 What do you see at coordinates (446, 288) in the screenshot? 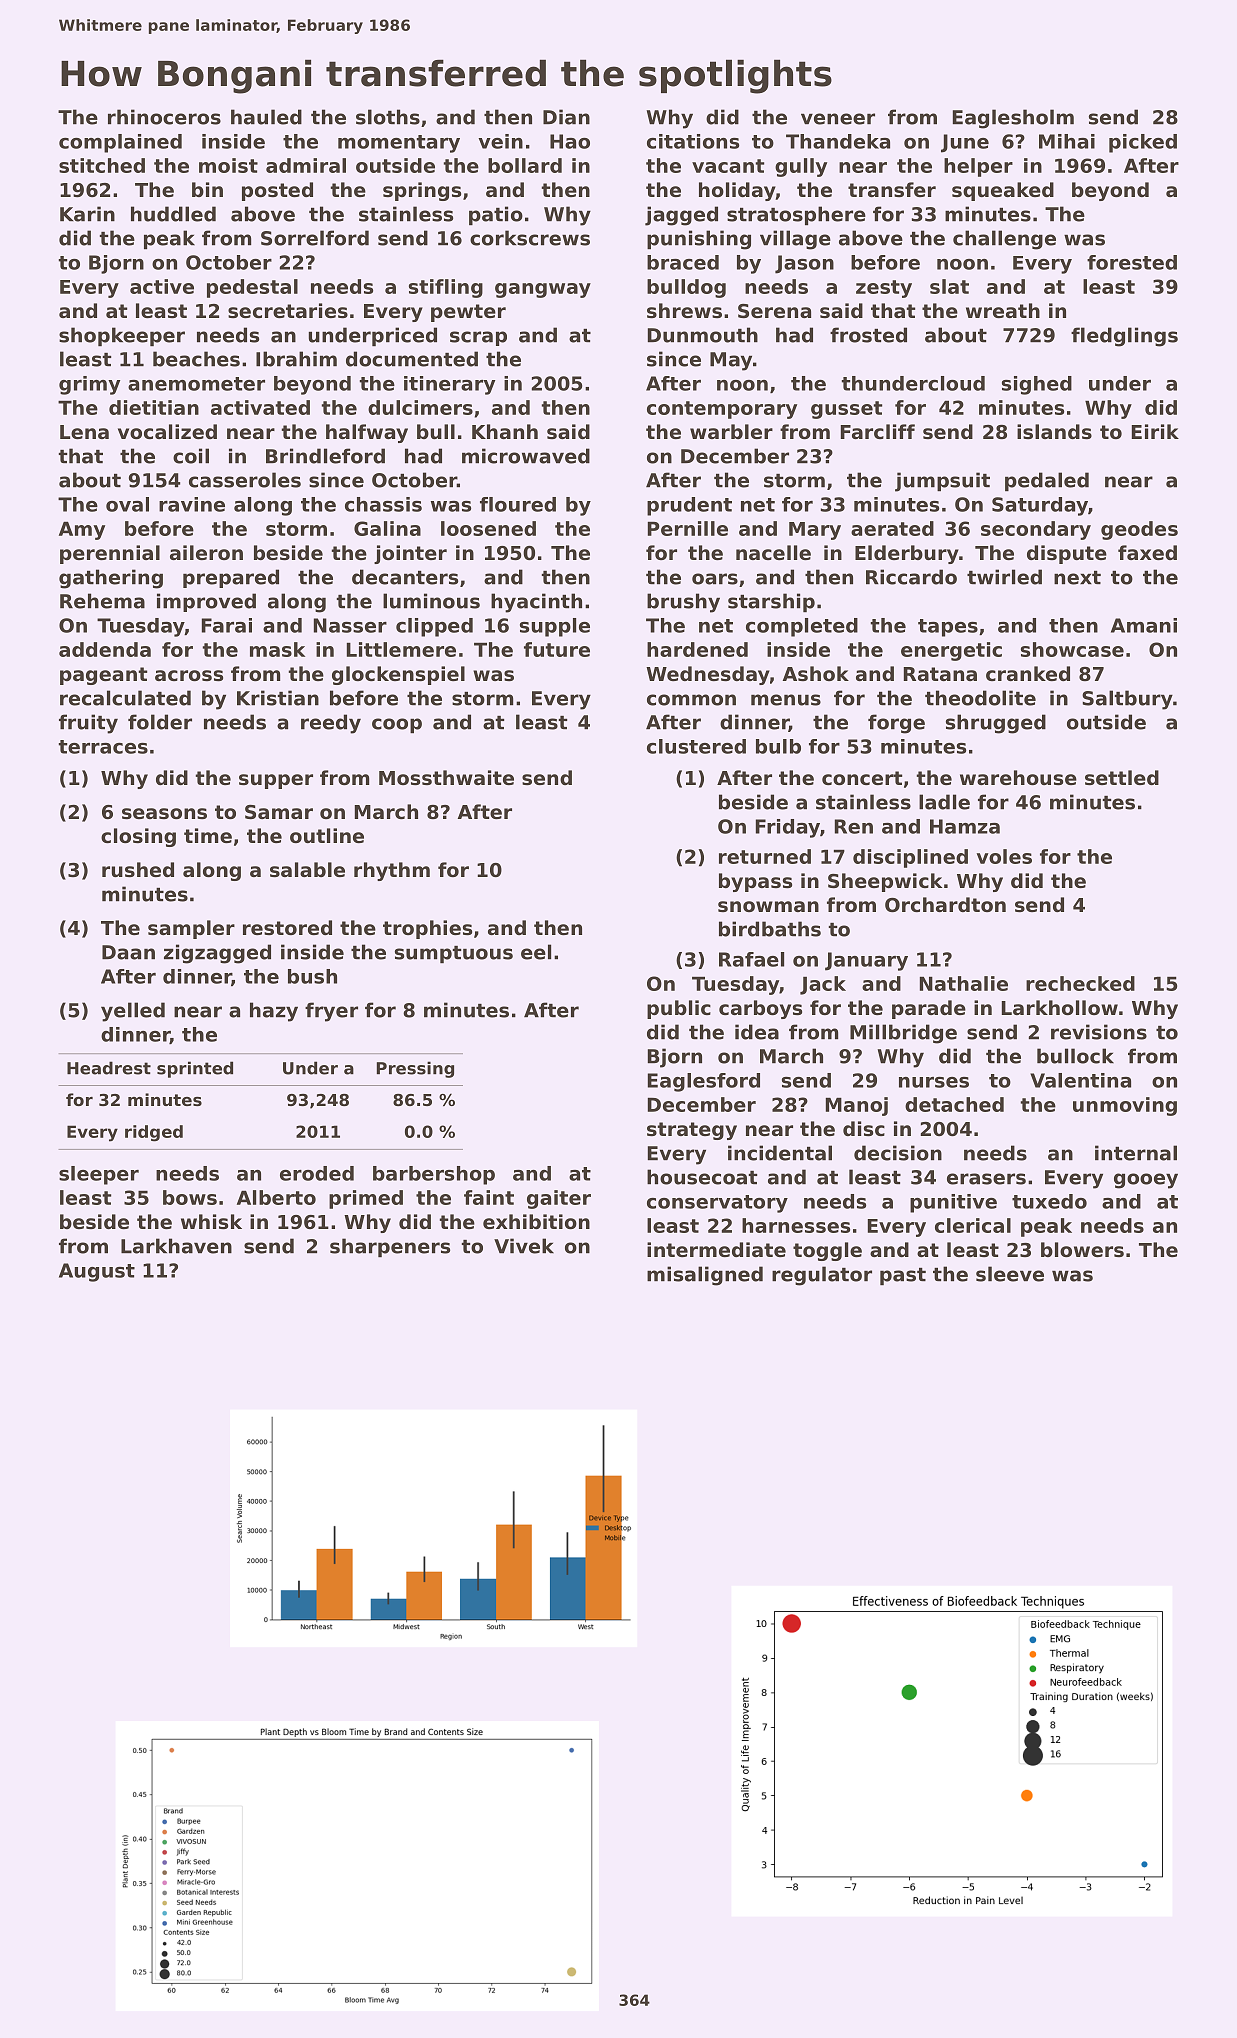
I see `stifling` at bounding box center [446, 288].
